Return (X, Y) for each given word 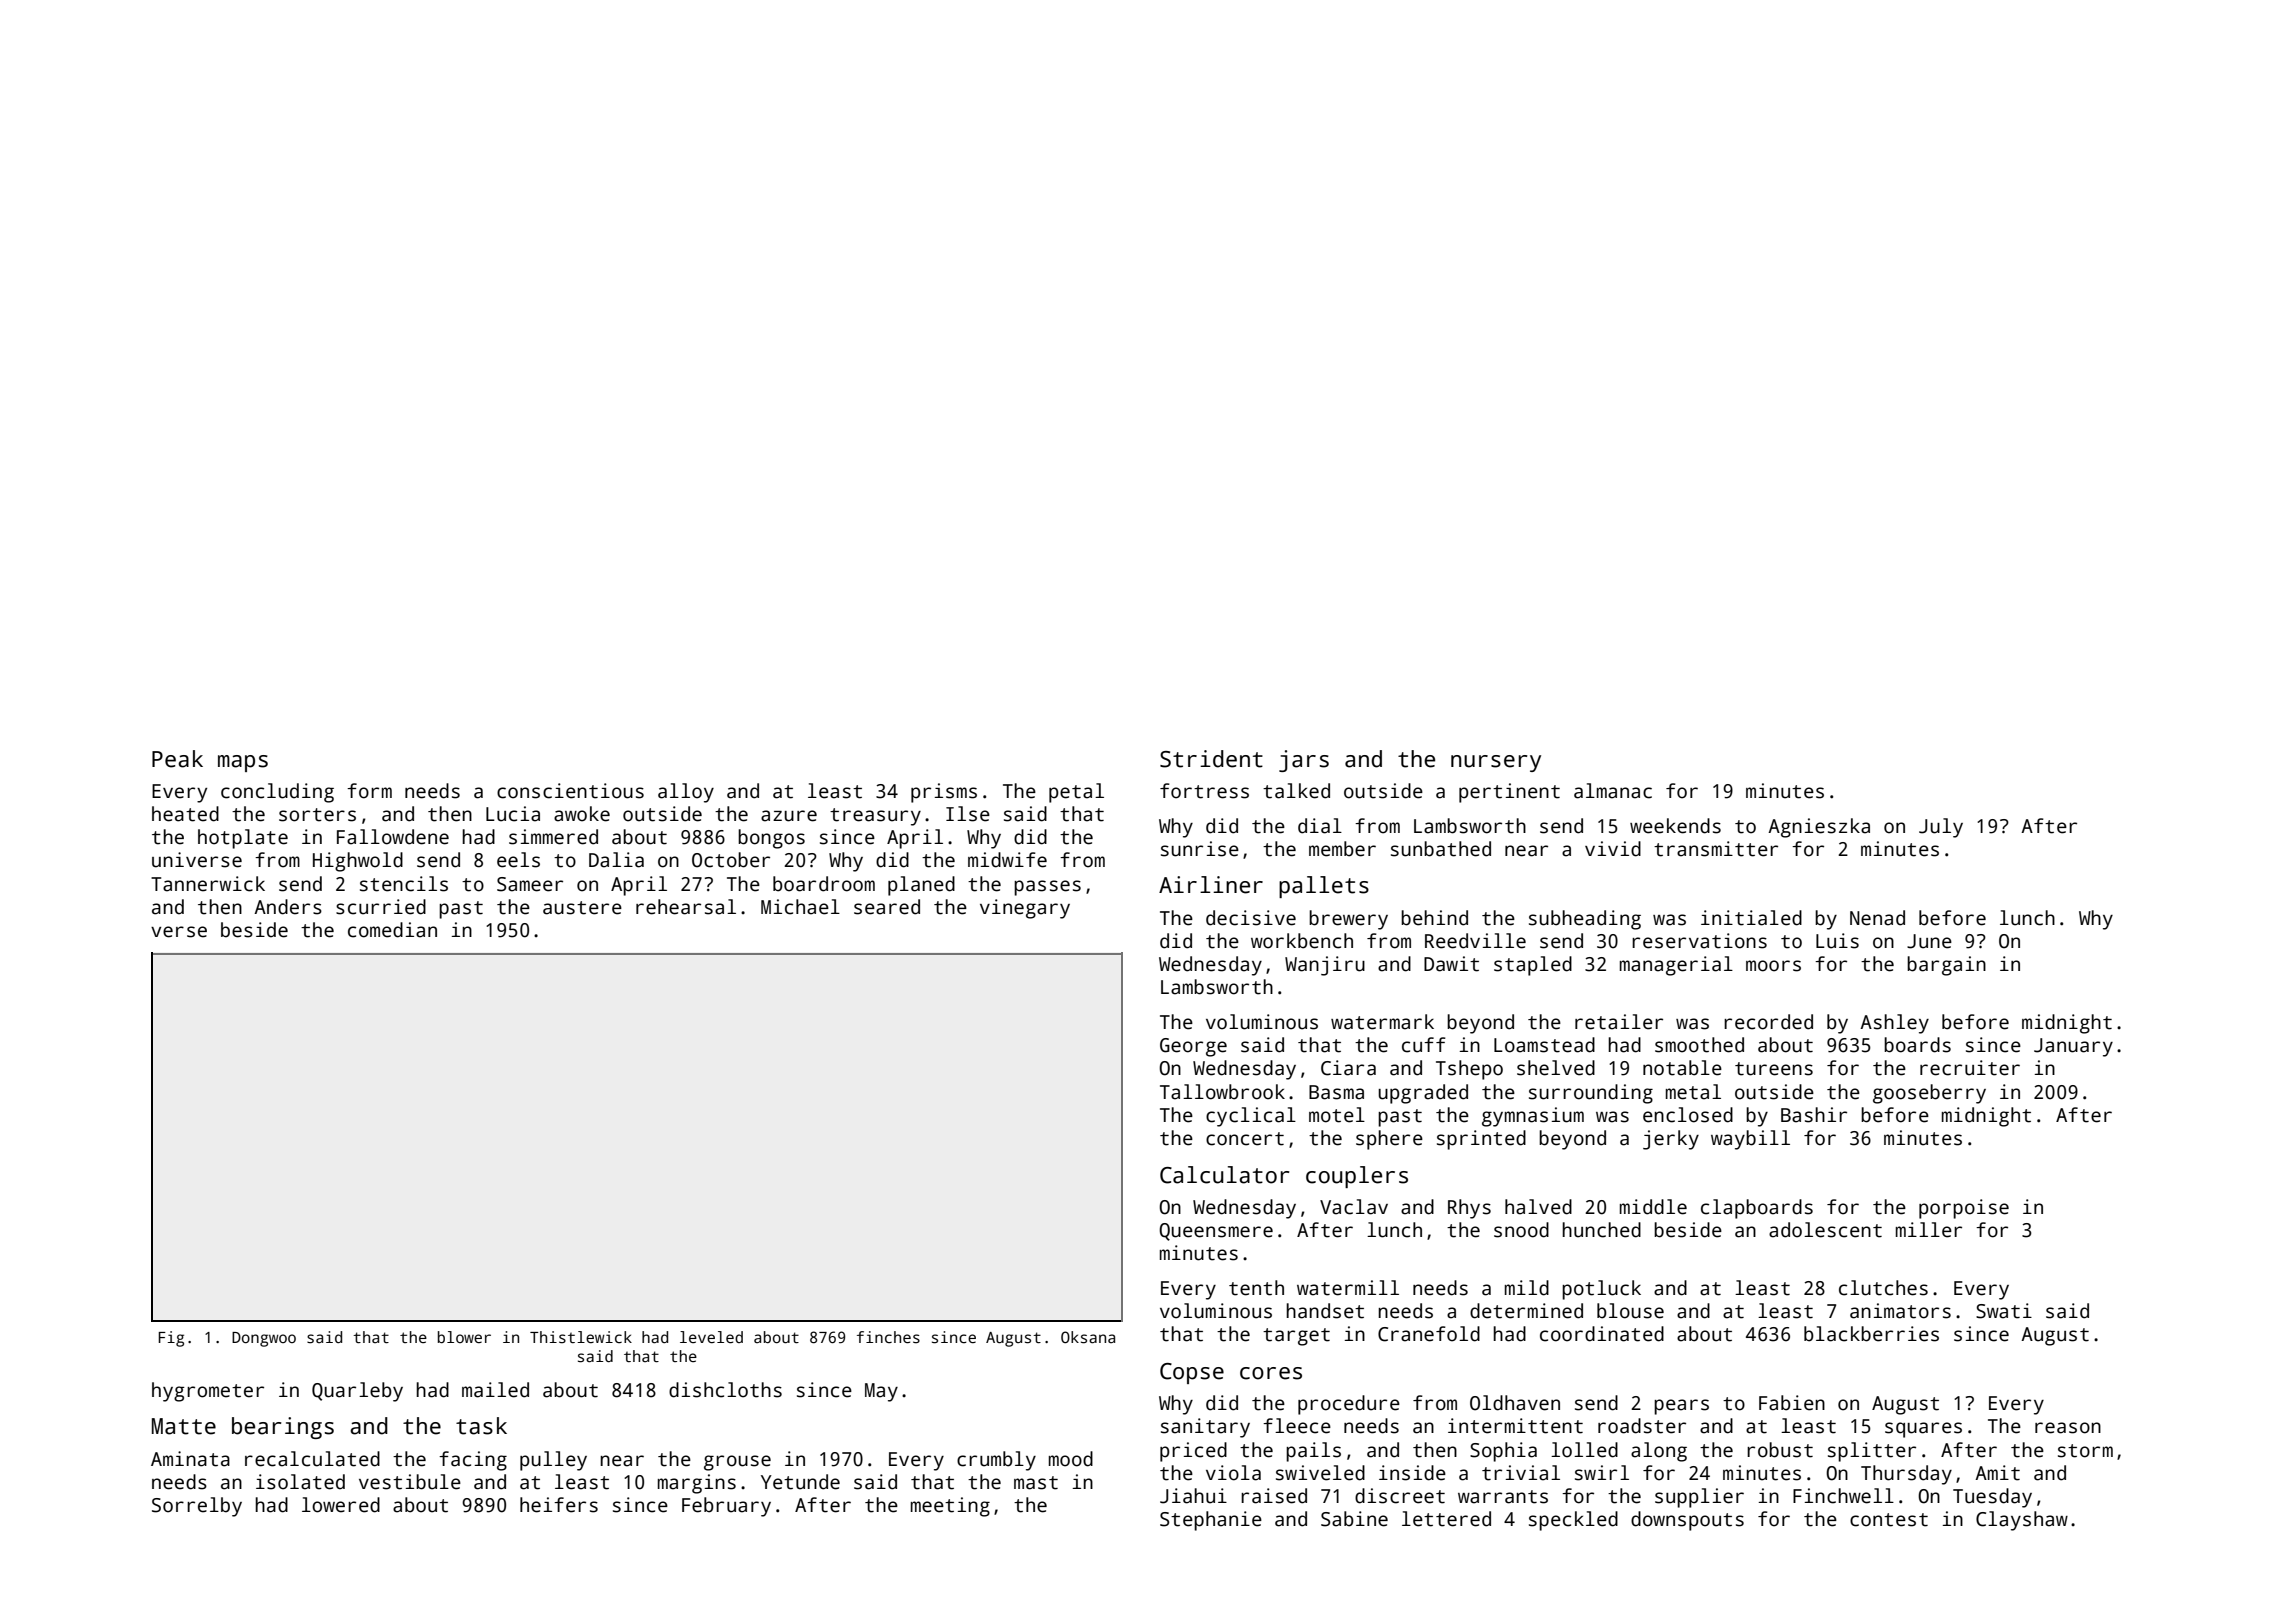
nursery (1496, 763)
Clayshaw (2022, 1521)
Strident (1211, 759)
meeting (950, 1507)
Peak (177, 759)
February (726, 1507)
